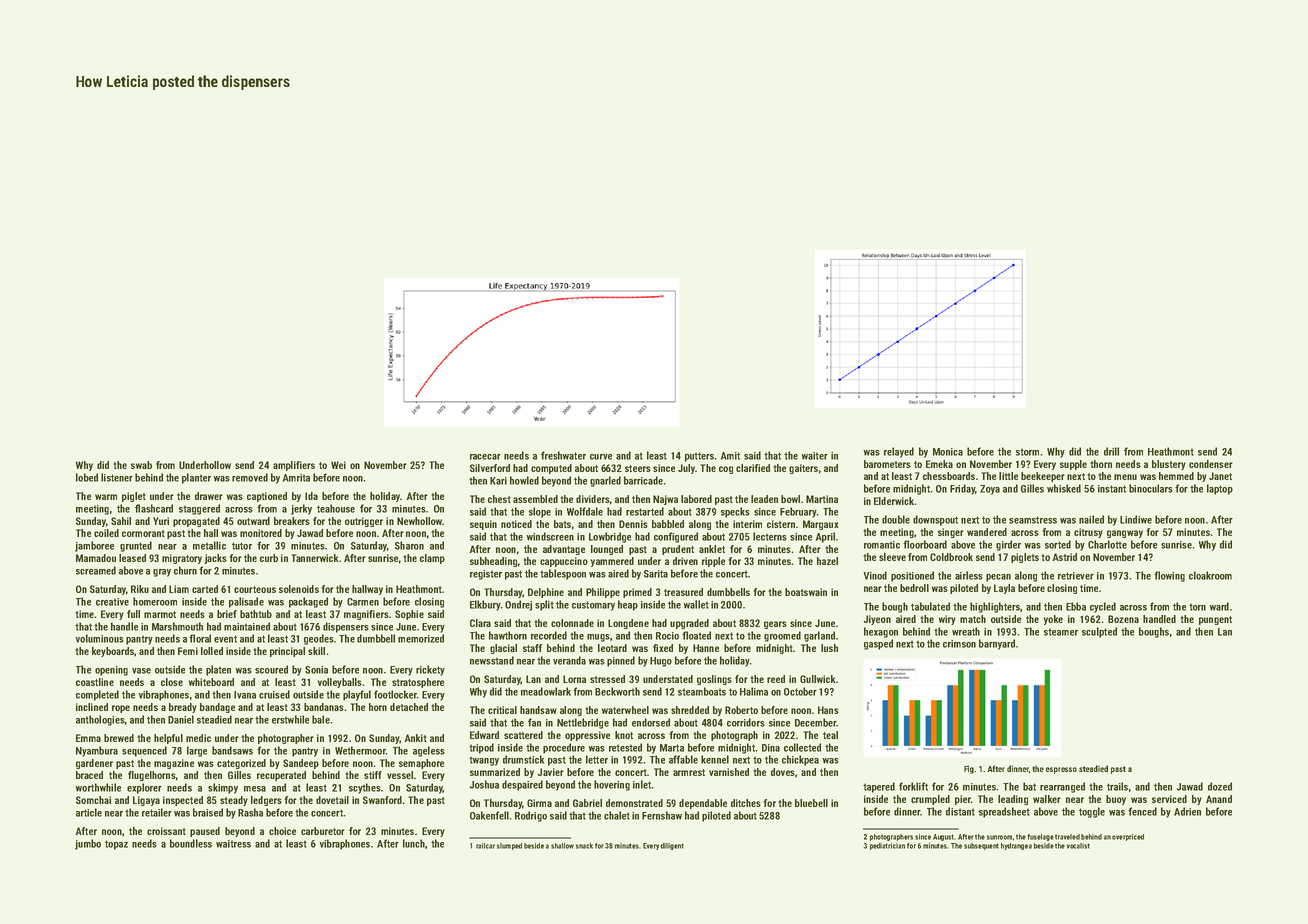 The height and width of the image is (924, 1308). I want to click on Ebba, so click(1076, 606).
